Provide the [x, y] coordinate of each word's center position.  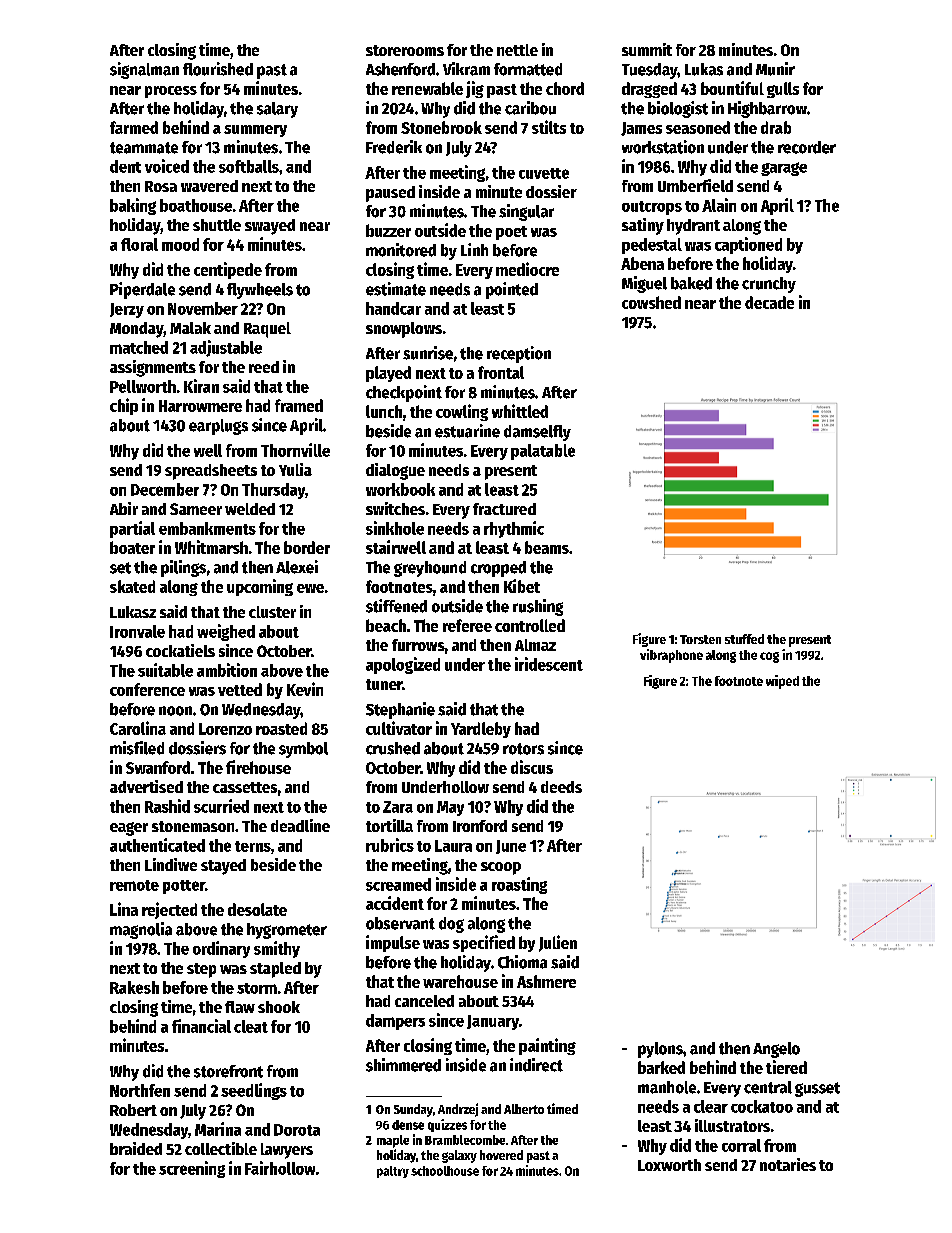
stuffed [744, 639]
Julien [558, 943]
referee [467, 625]
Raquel [267, 330]
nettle [517, 50]
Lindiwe [171, 864]
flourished [218, 69]
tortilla [389, 825]
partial [132, 529]
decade [769, 302]
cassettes [245, 787]
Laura [453, 846]
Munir [775, 69]
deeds [561, 787]
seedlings [254, 1091]
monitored [401, 250]
